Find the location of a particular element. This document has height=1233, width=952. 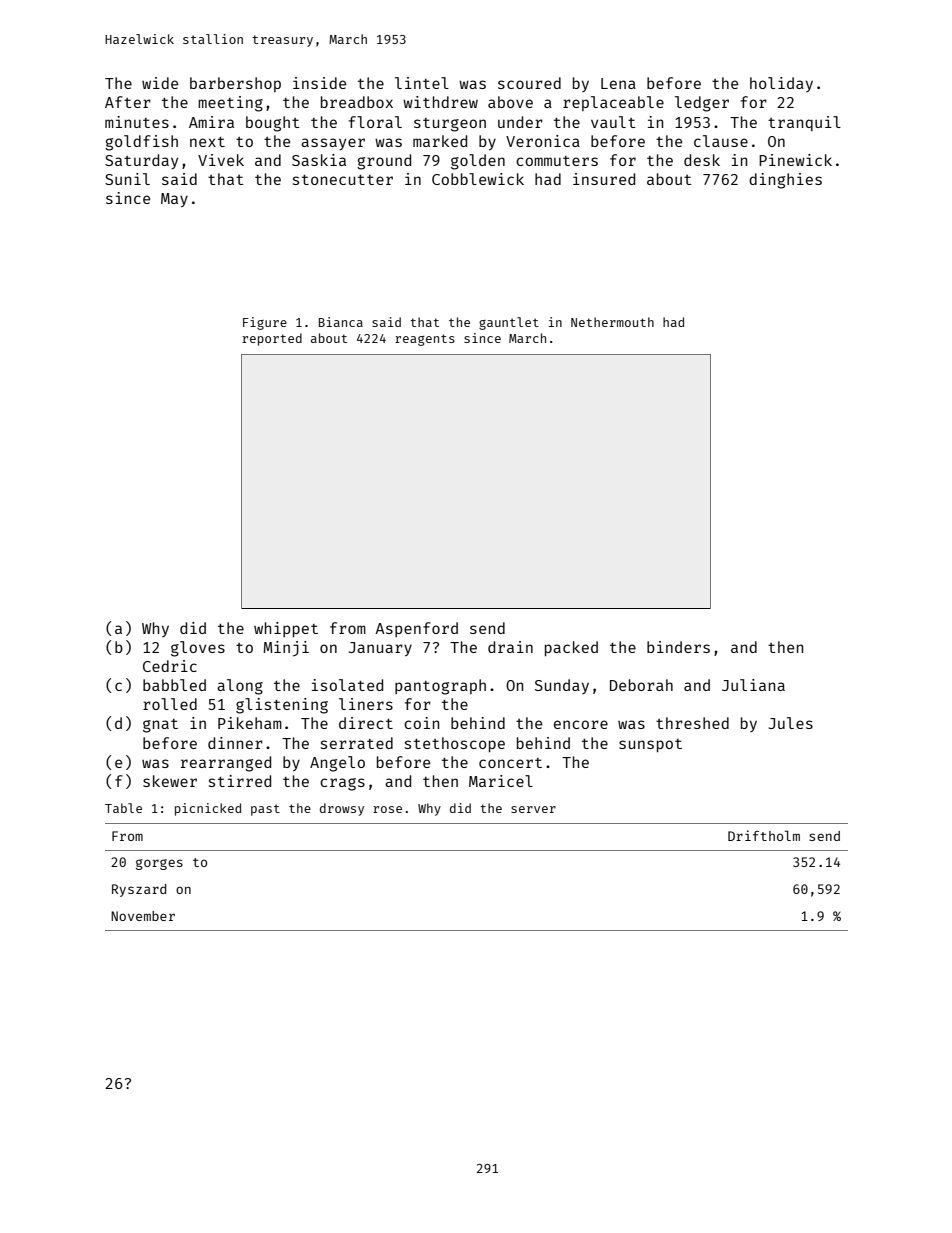

rose is located at coordinates (387, 809).
